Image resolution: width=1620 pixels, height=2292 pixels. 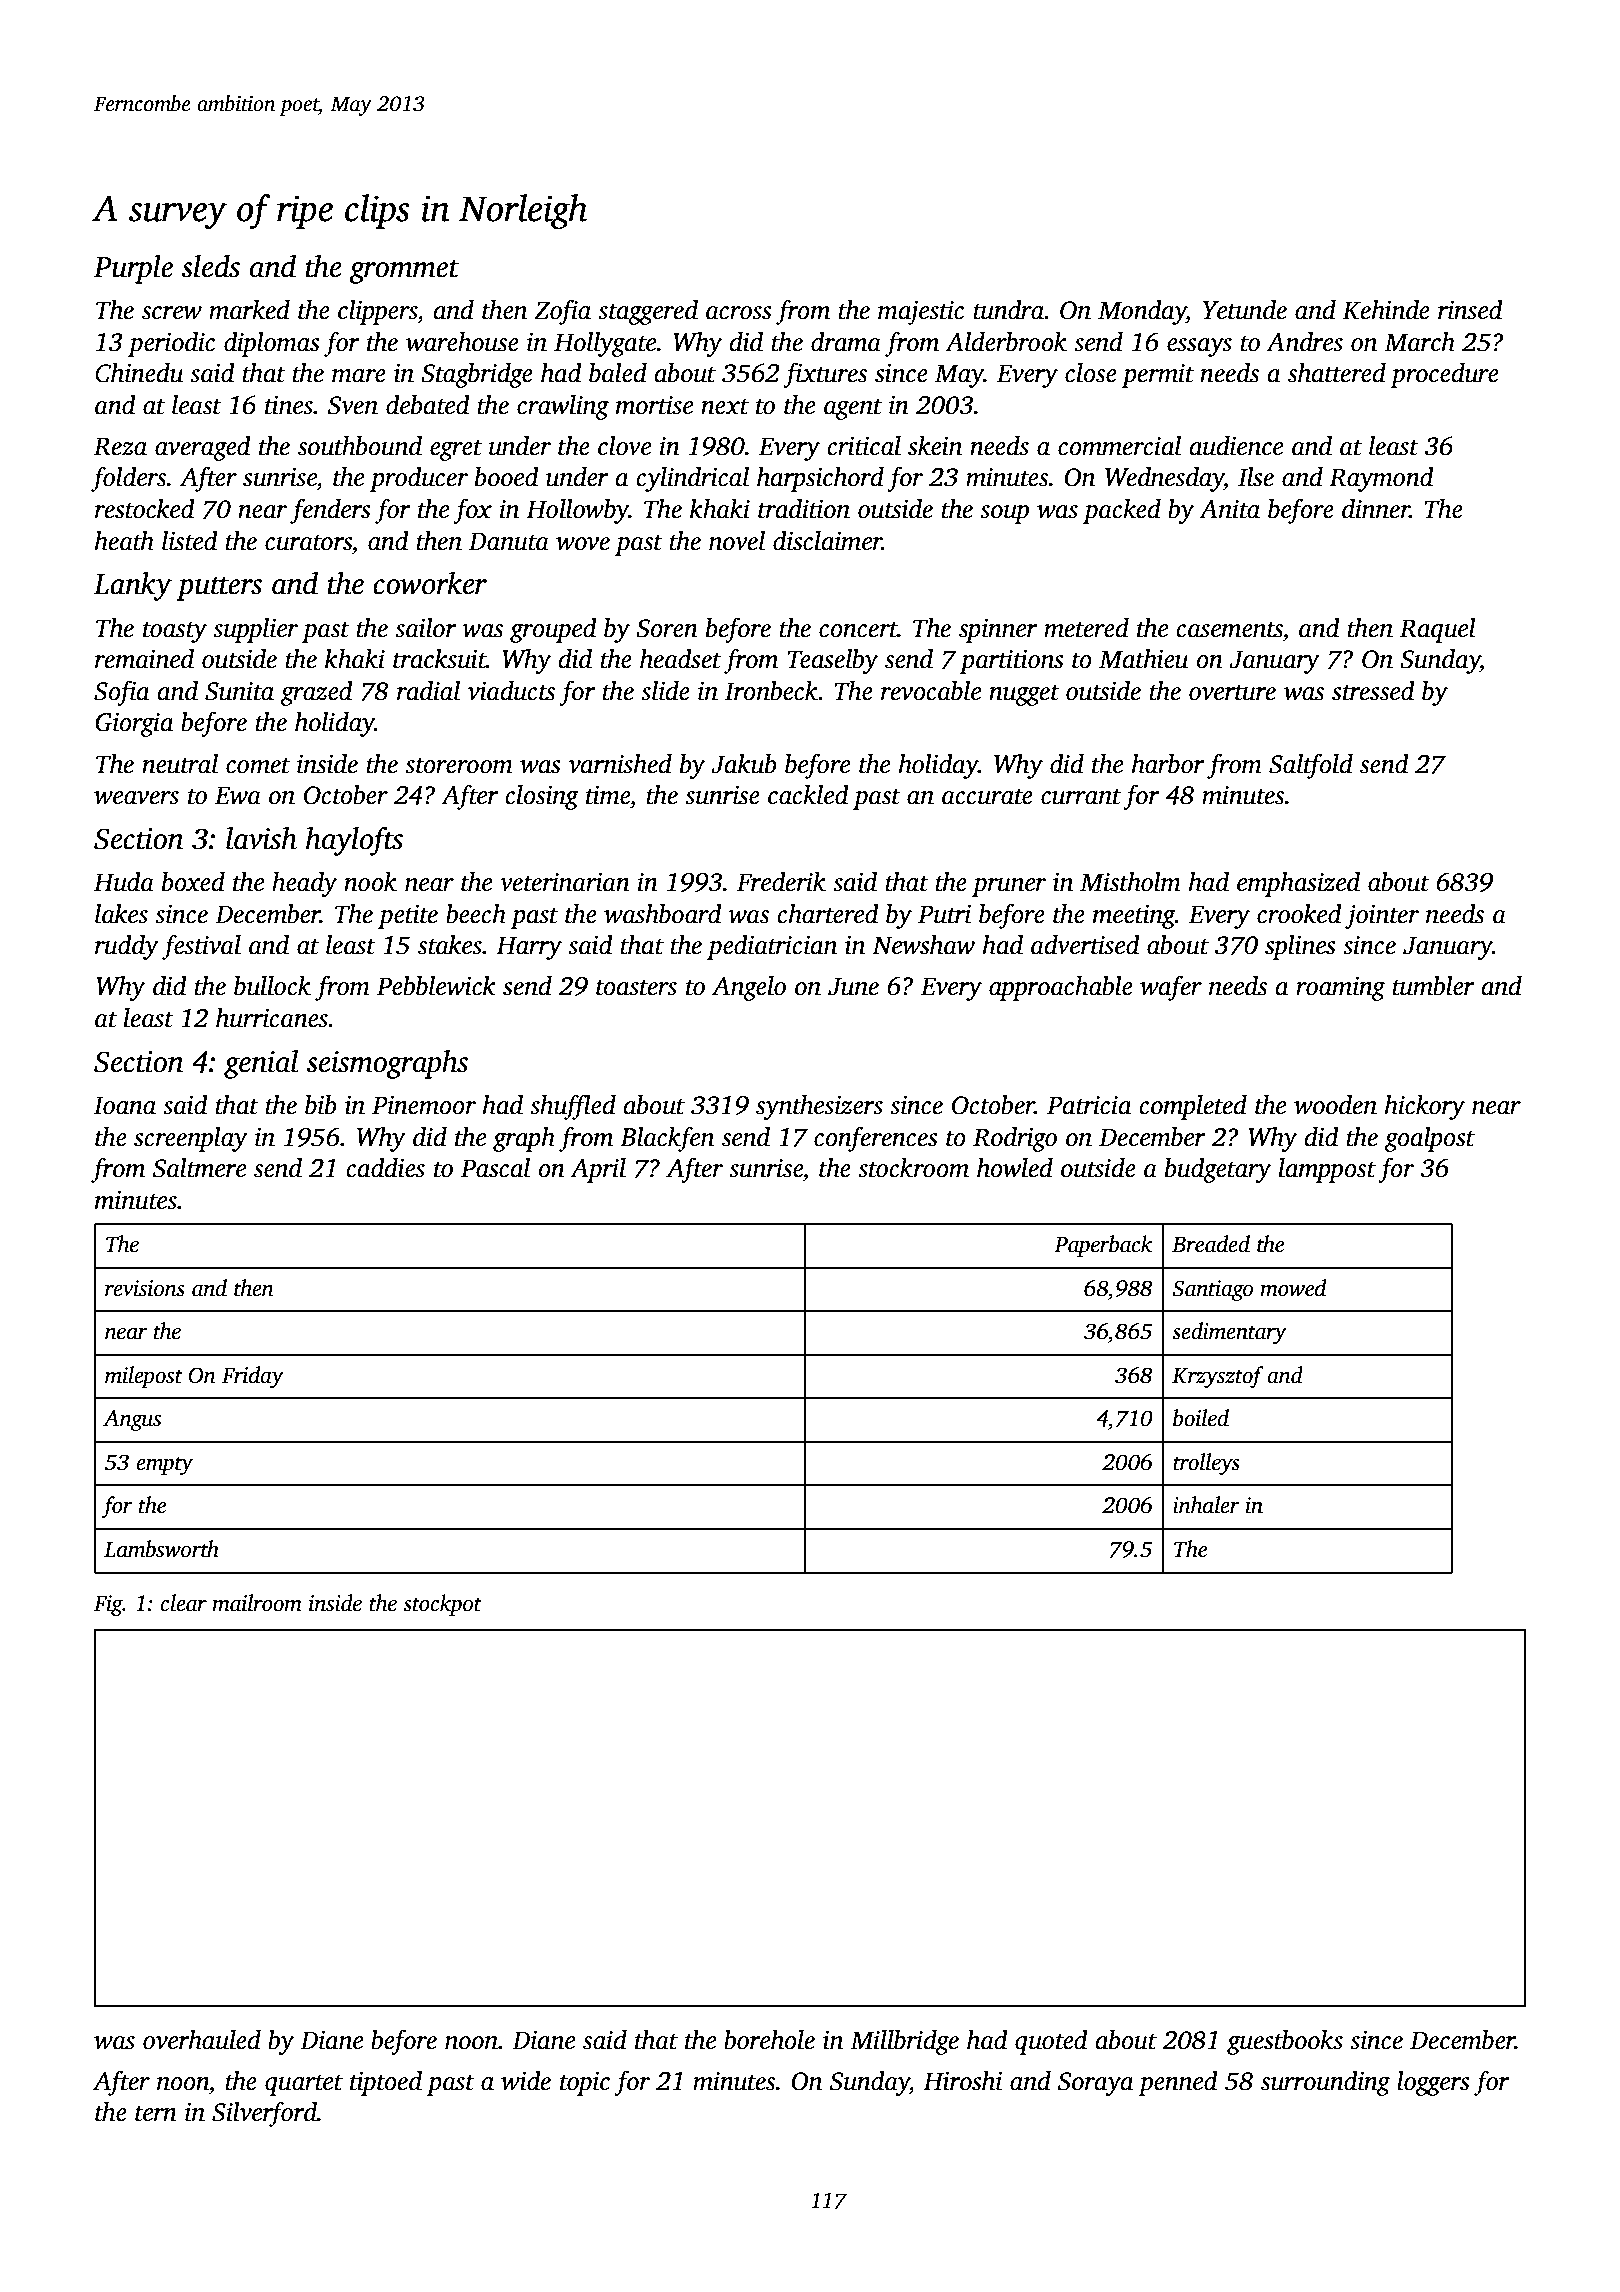 What do you see at coordinates (121, 914) in the screenshot?
I see `lakes` at bounding box center [121, 914].
